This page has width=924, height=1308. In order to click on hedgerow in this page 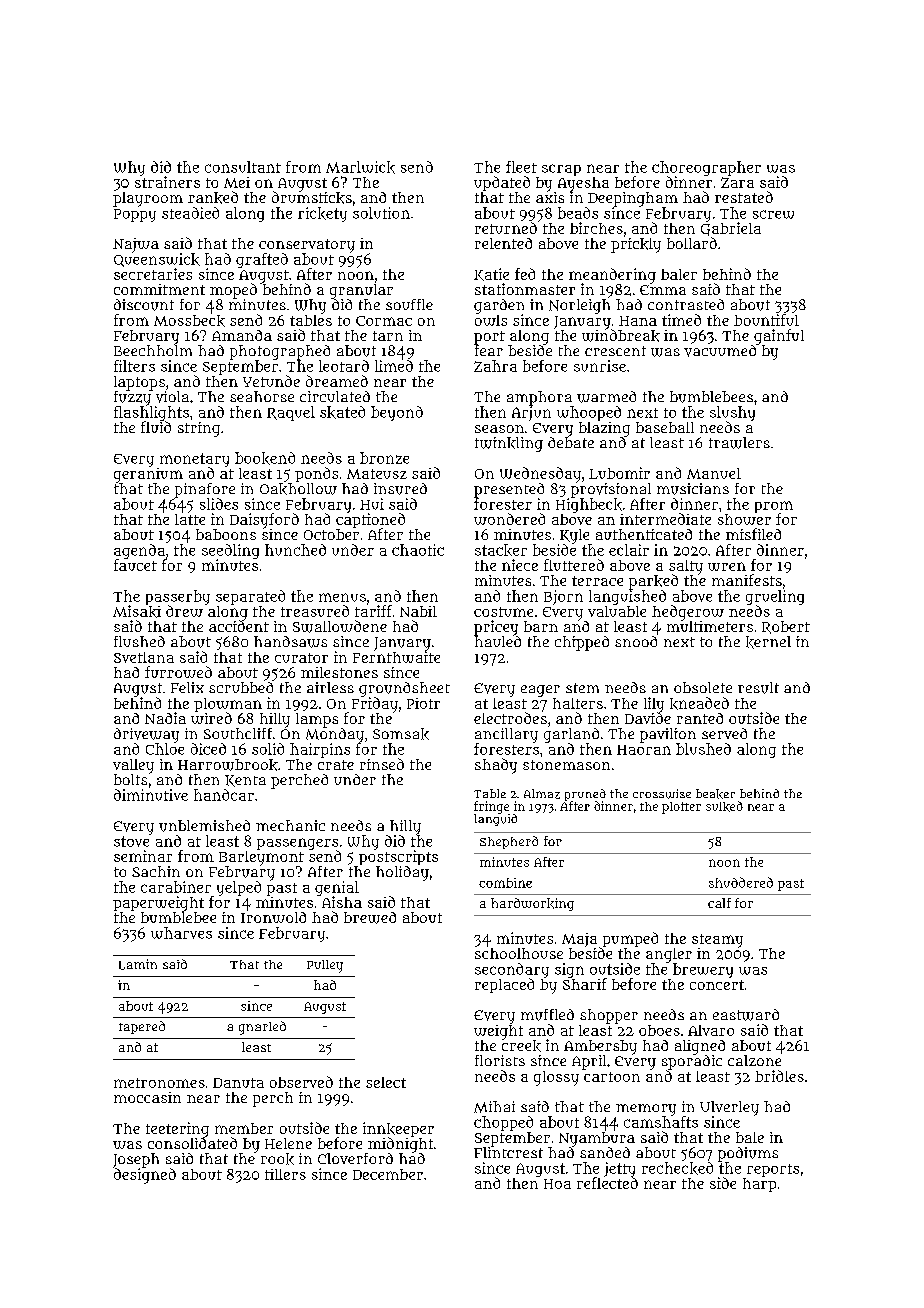, I will do `click(688, 613)`.
